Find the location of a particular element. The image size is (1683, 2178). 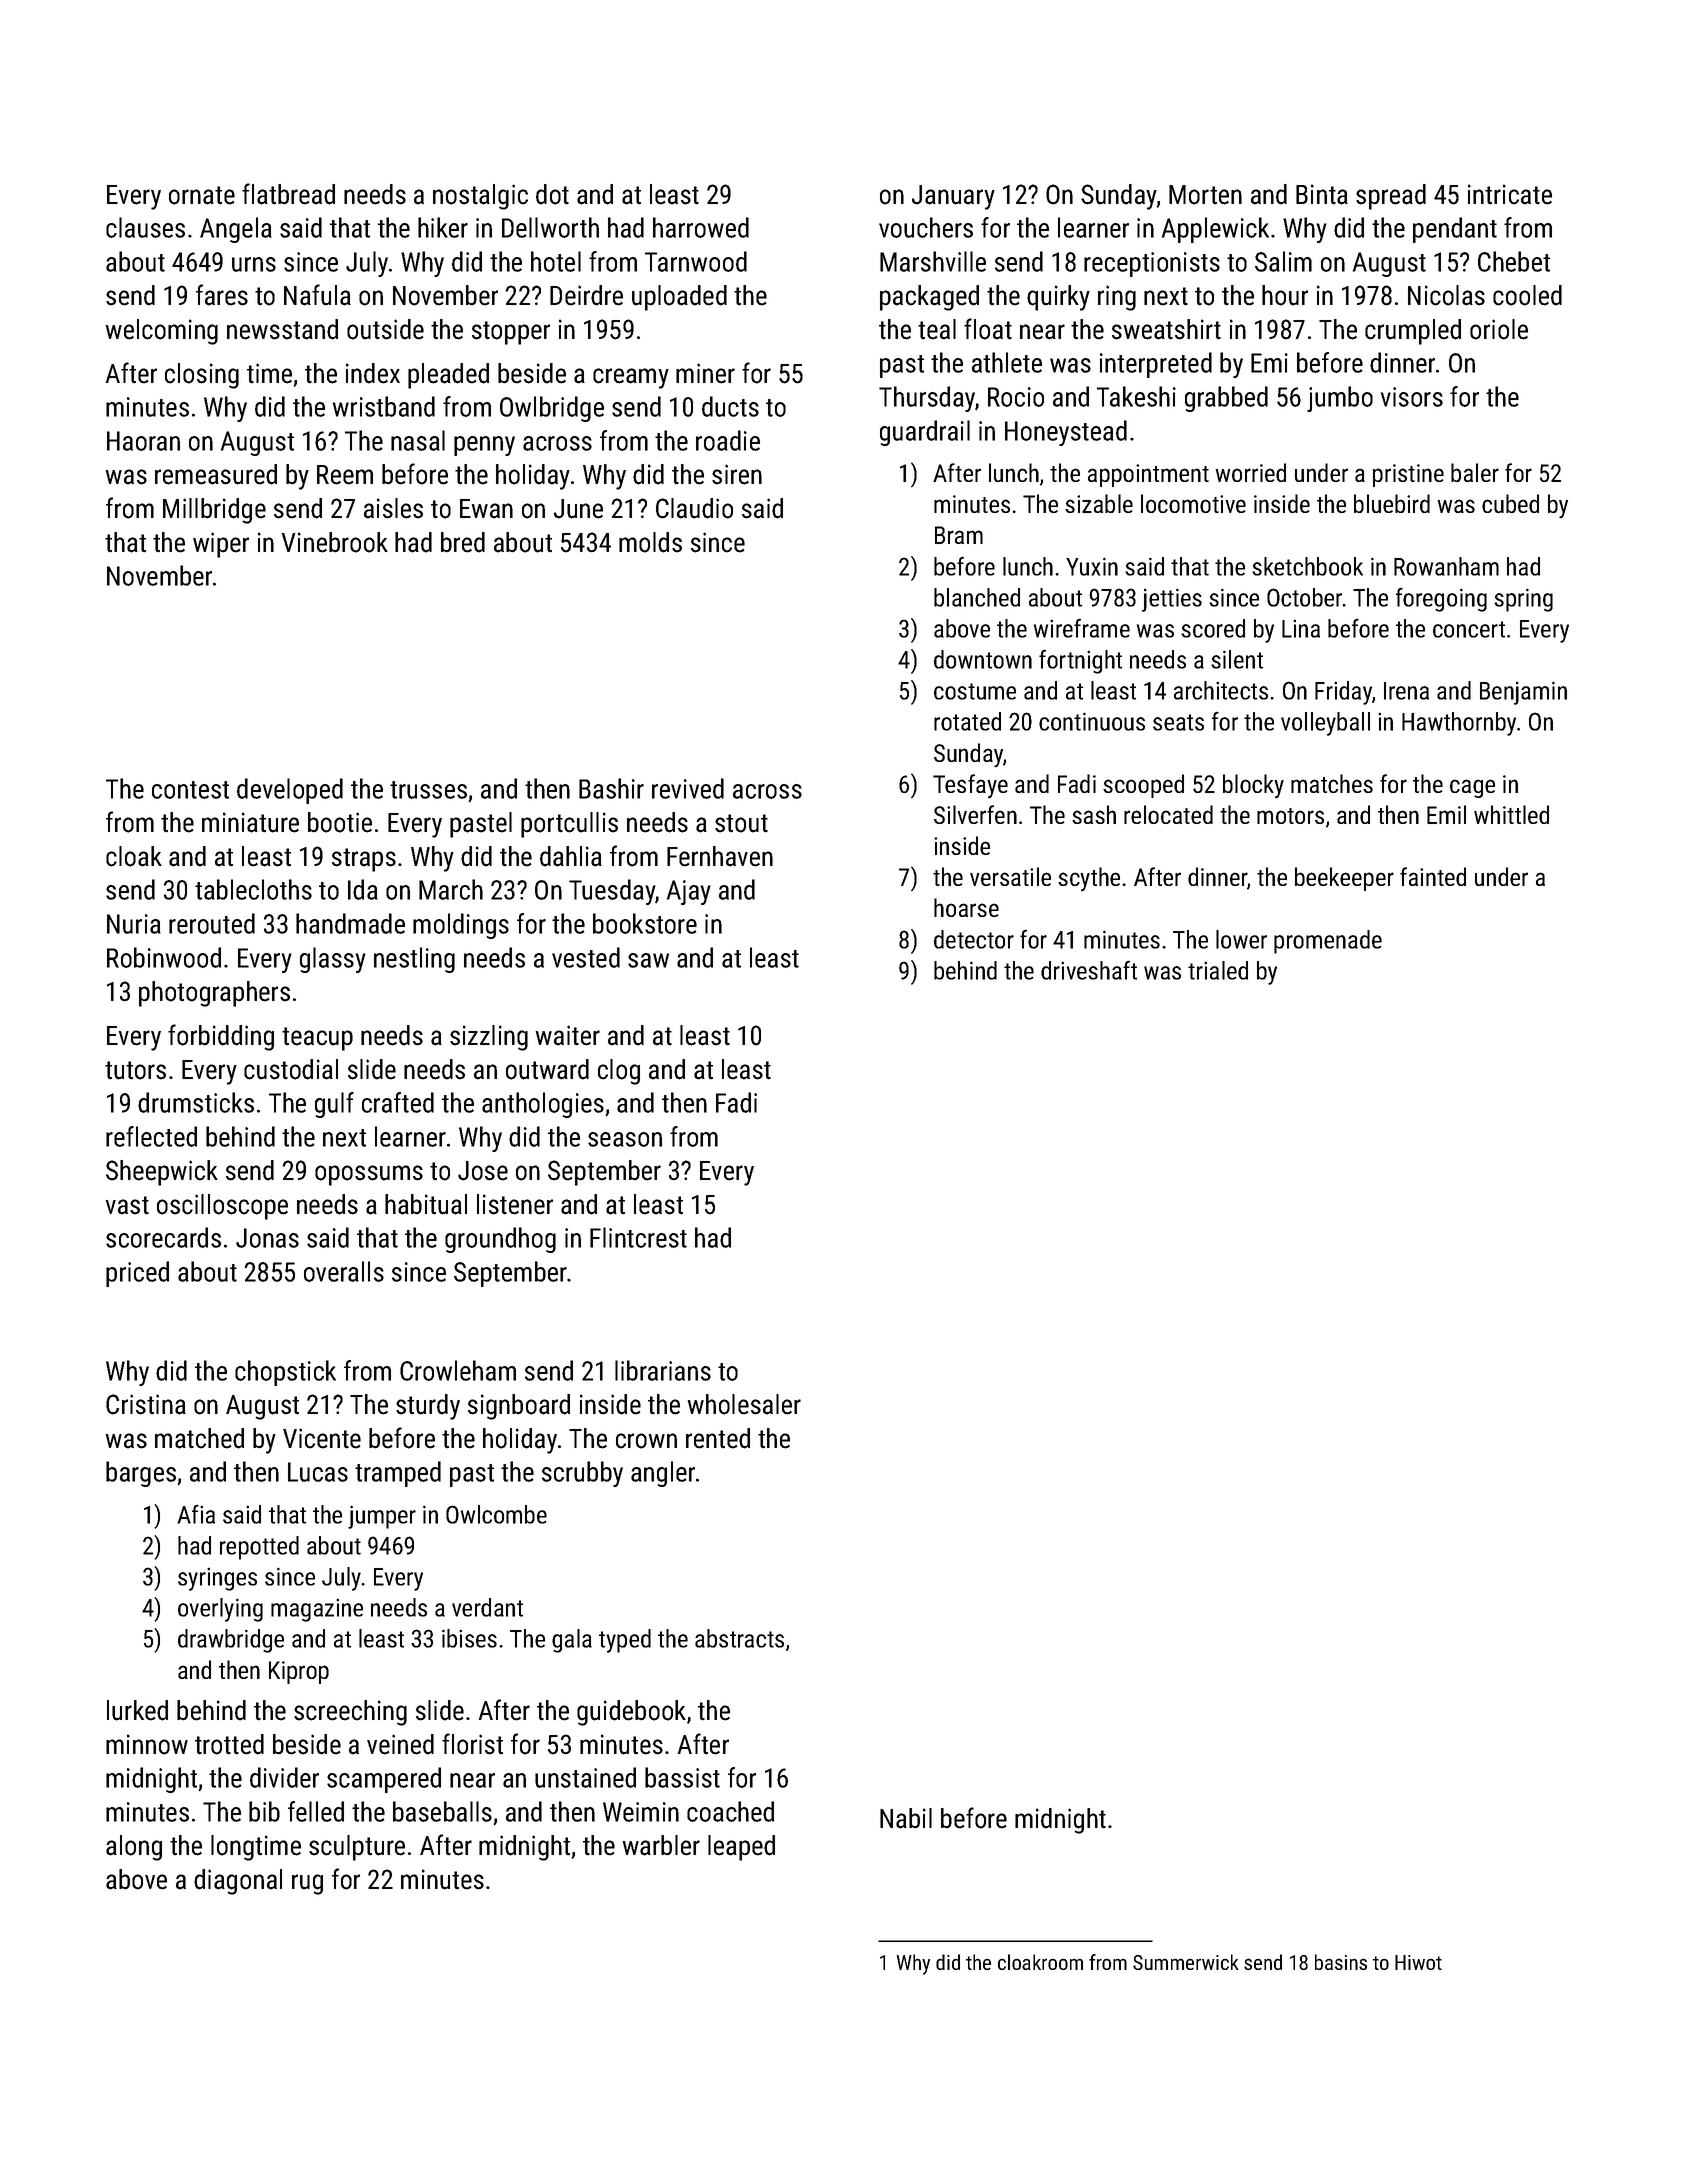

trusses is located at coordinates (428, 790).
